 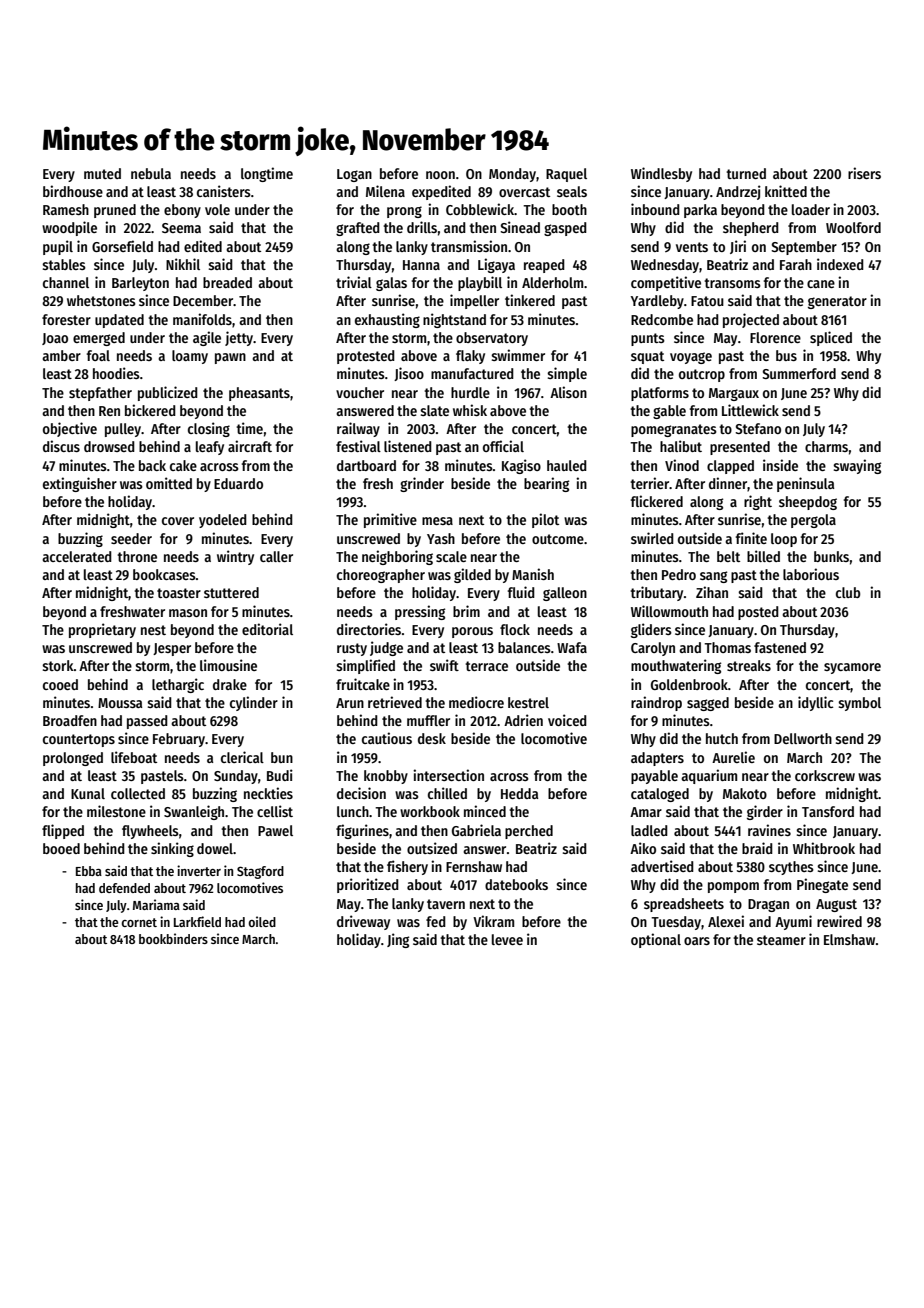 I want to click on cornet, so click(x=139, y=922).
